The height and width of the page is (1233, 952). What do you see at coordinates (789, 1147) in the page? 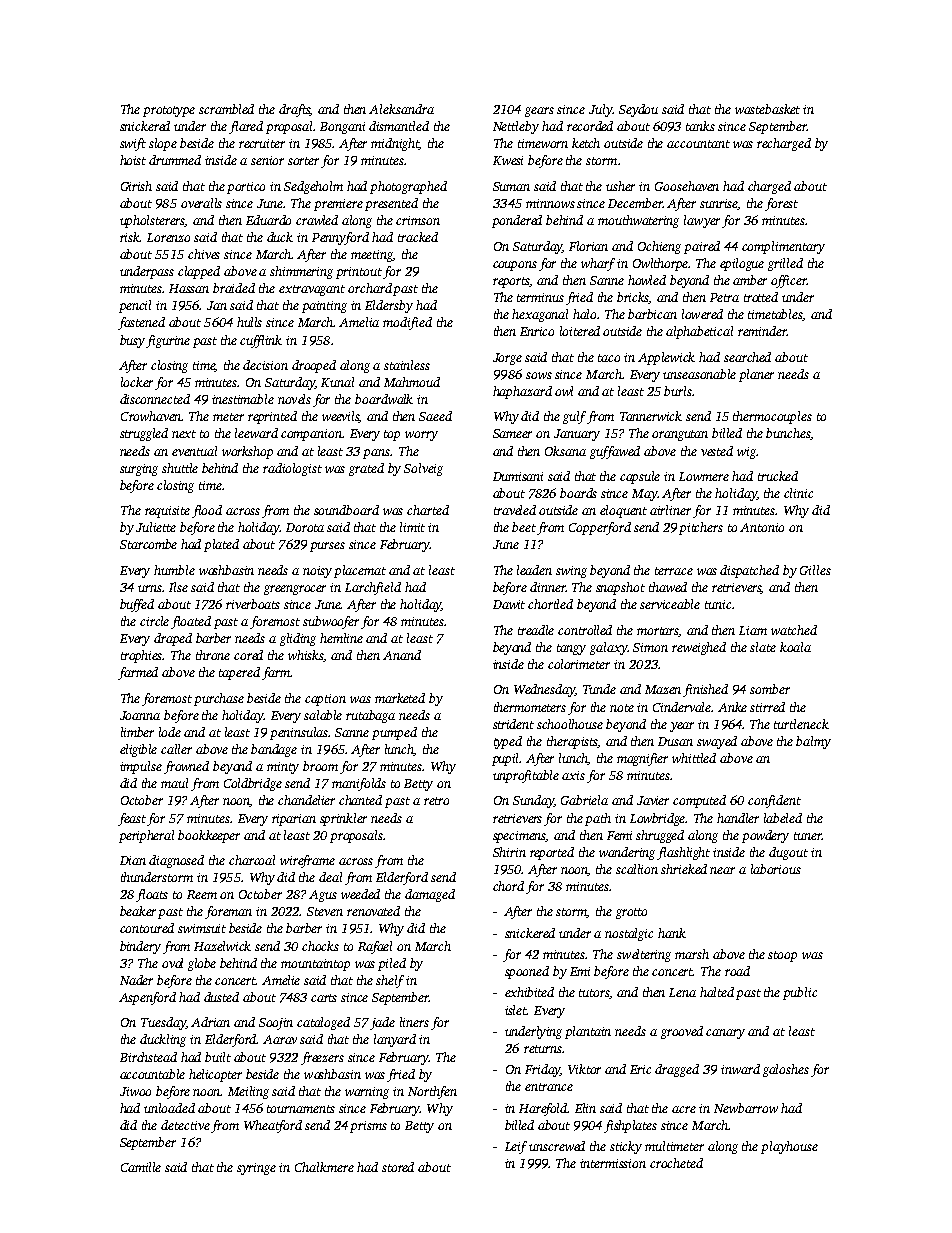
I see `playhouse` at bounding box center [789, 1147].
